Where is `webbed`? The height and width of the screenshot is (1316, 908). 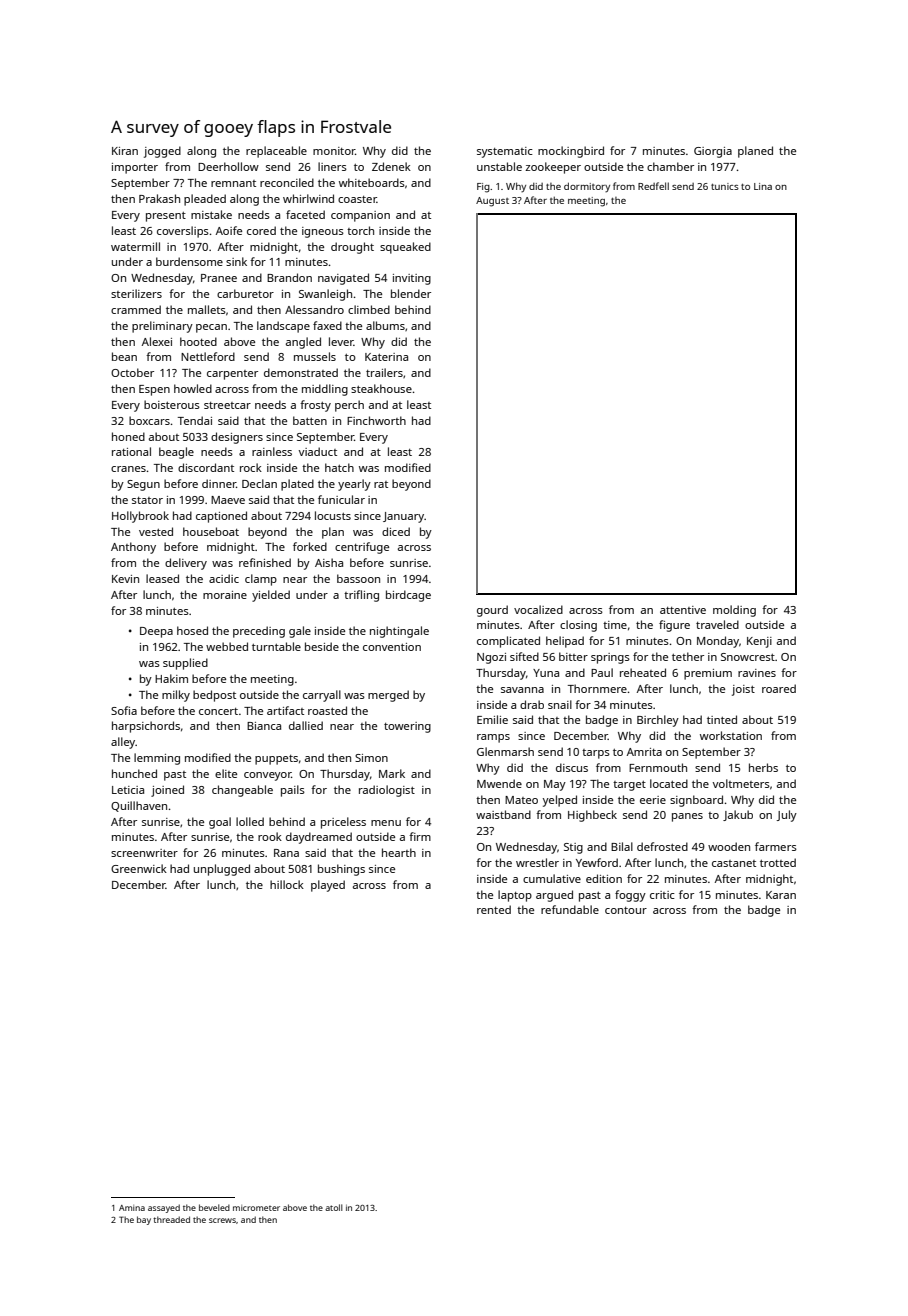 webbed is located at coordinates (227, 646).
